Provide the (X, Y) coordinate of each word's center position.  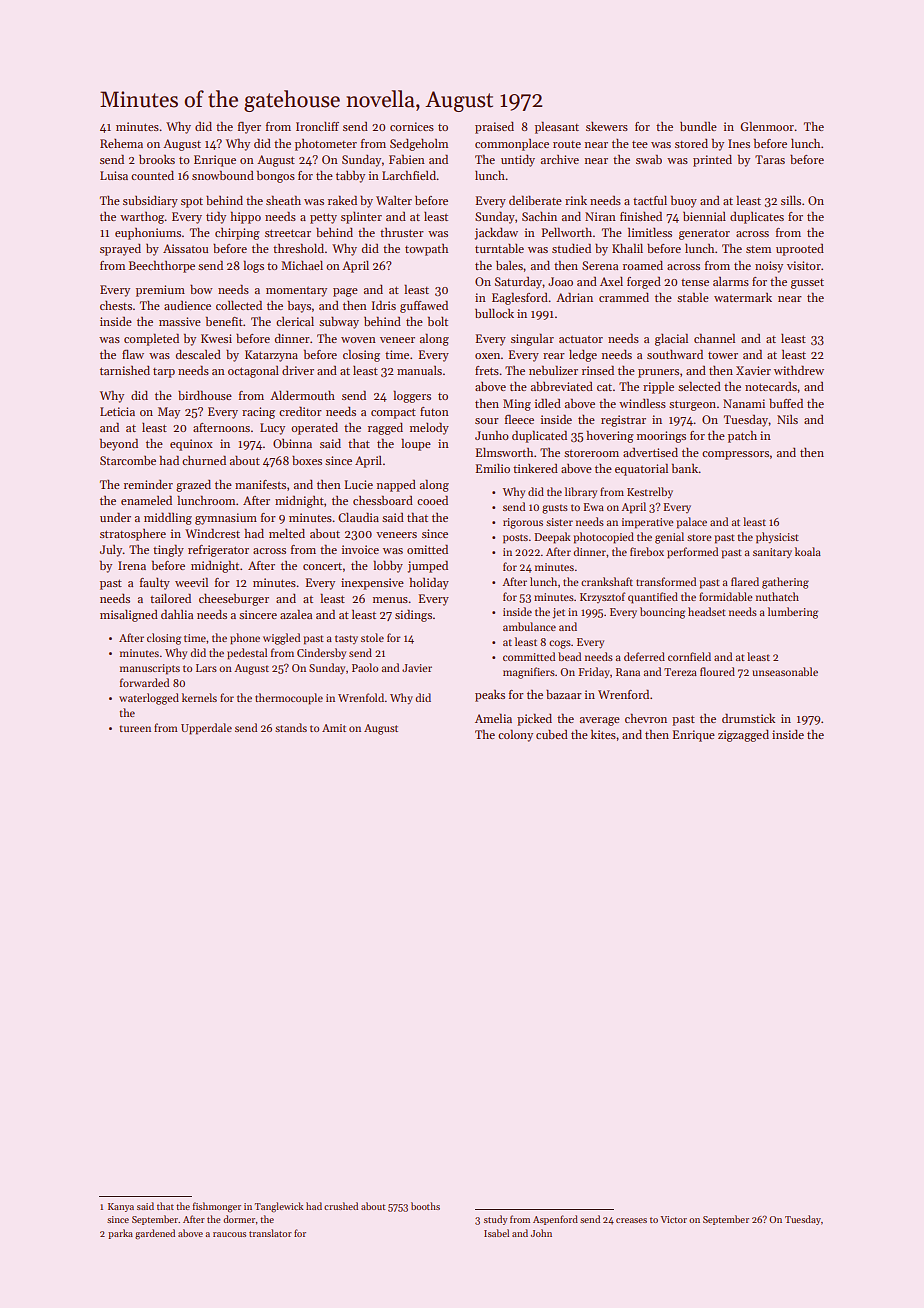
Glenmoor (767, 126)
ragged (385, 429)
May (169, 413)
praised (494, 128)
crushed (341, 1206)
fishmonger (217, 1207)
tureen (135, 728)
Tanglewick (279, 1207)
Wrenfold (361, 697)
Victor (673, 1219)
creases (631, 1220)
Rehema (121, 143)
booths (425, 1206)
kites (603, 734)
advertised (650, 452)
